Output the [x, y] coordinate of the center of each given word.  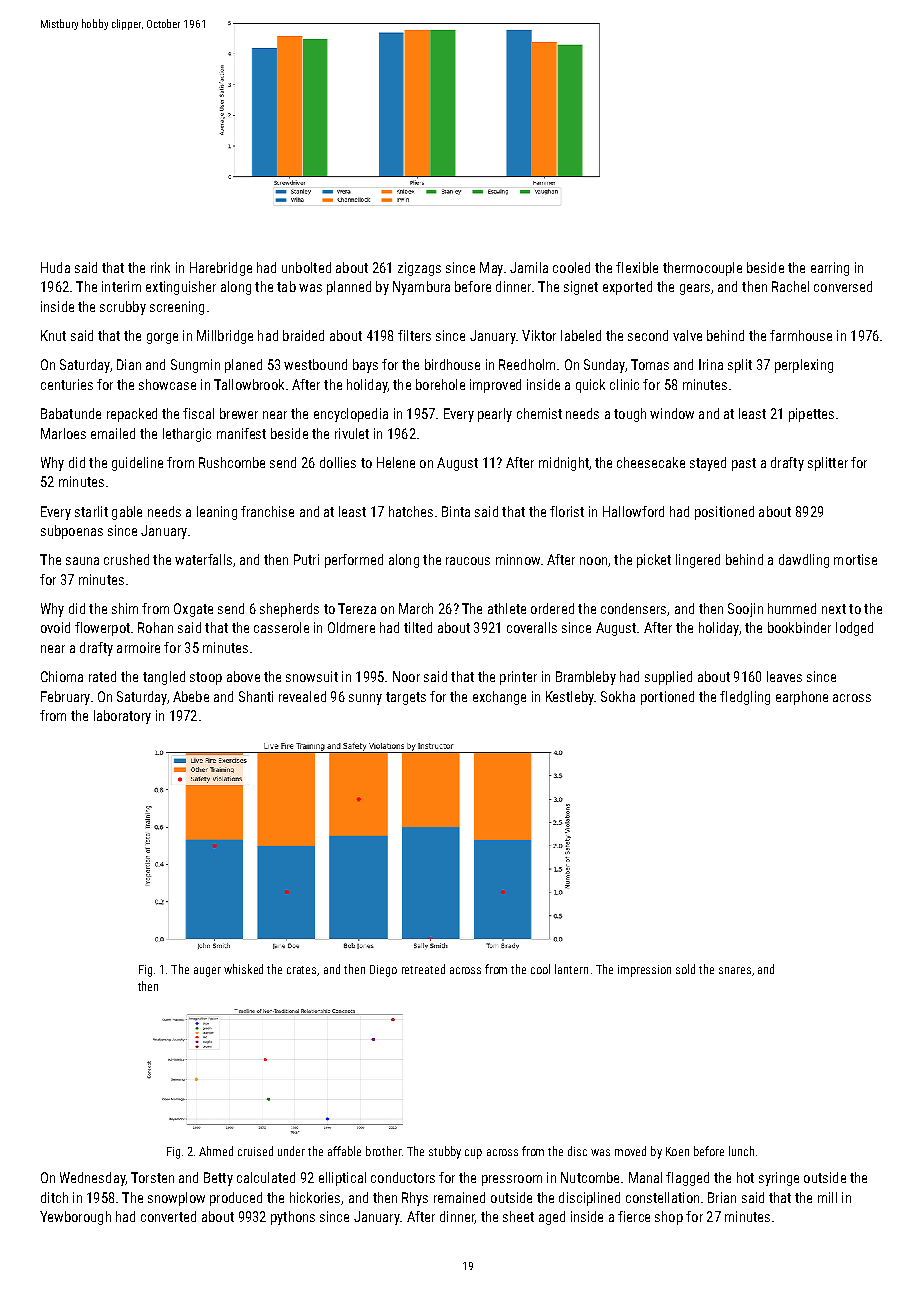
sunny [365, 699]
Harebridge [221, 269]
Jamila [529, 267]
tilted [418, 627]
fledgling [745, 698]
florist [567, 511]
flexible [637, 267]
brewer [239, 413]
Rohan [155, 627]
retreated [423, 969]
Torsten [152, 1177]
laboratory [122, 717]
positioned [724, 513]
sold [685, 969]
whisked [243, 969]
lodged [854, 629]
